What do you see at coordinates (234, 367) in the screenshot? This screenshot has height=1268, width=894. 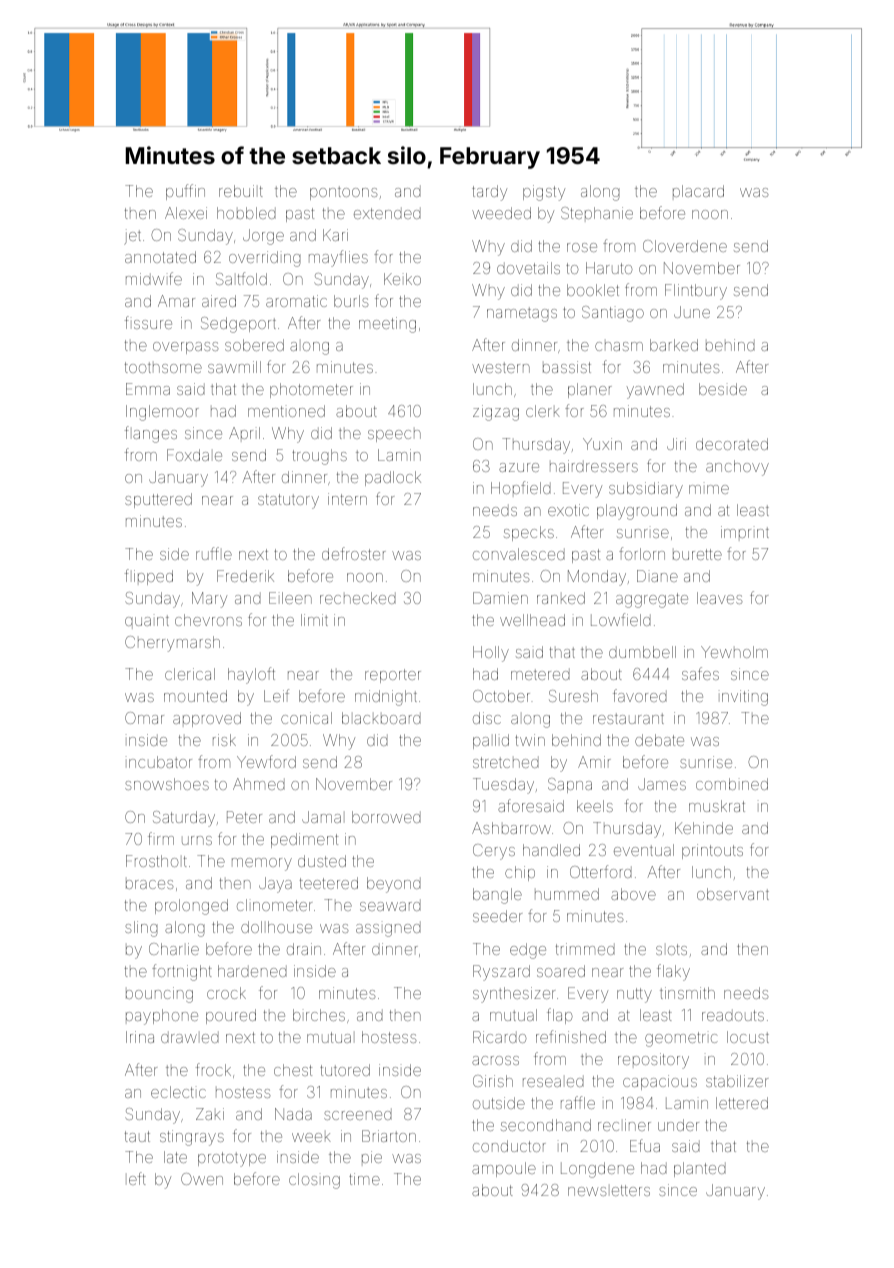 I see `sawmill` at bounding box center [234, 367].
